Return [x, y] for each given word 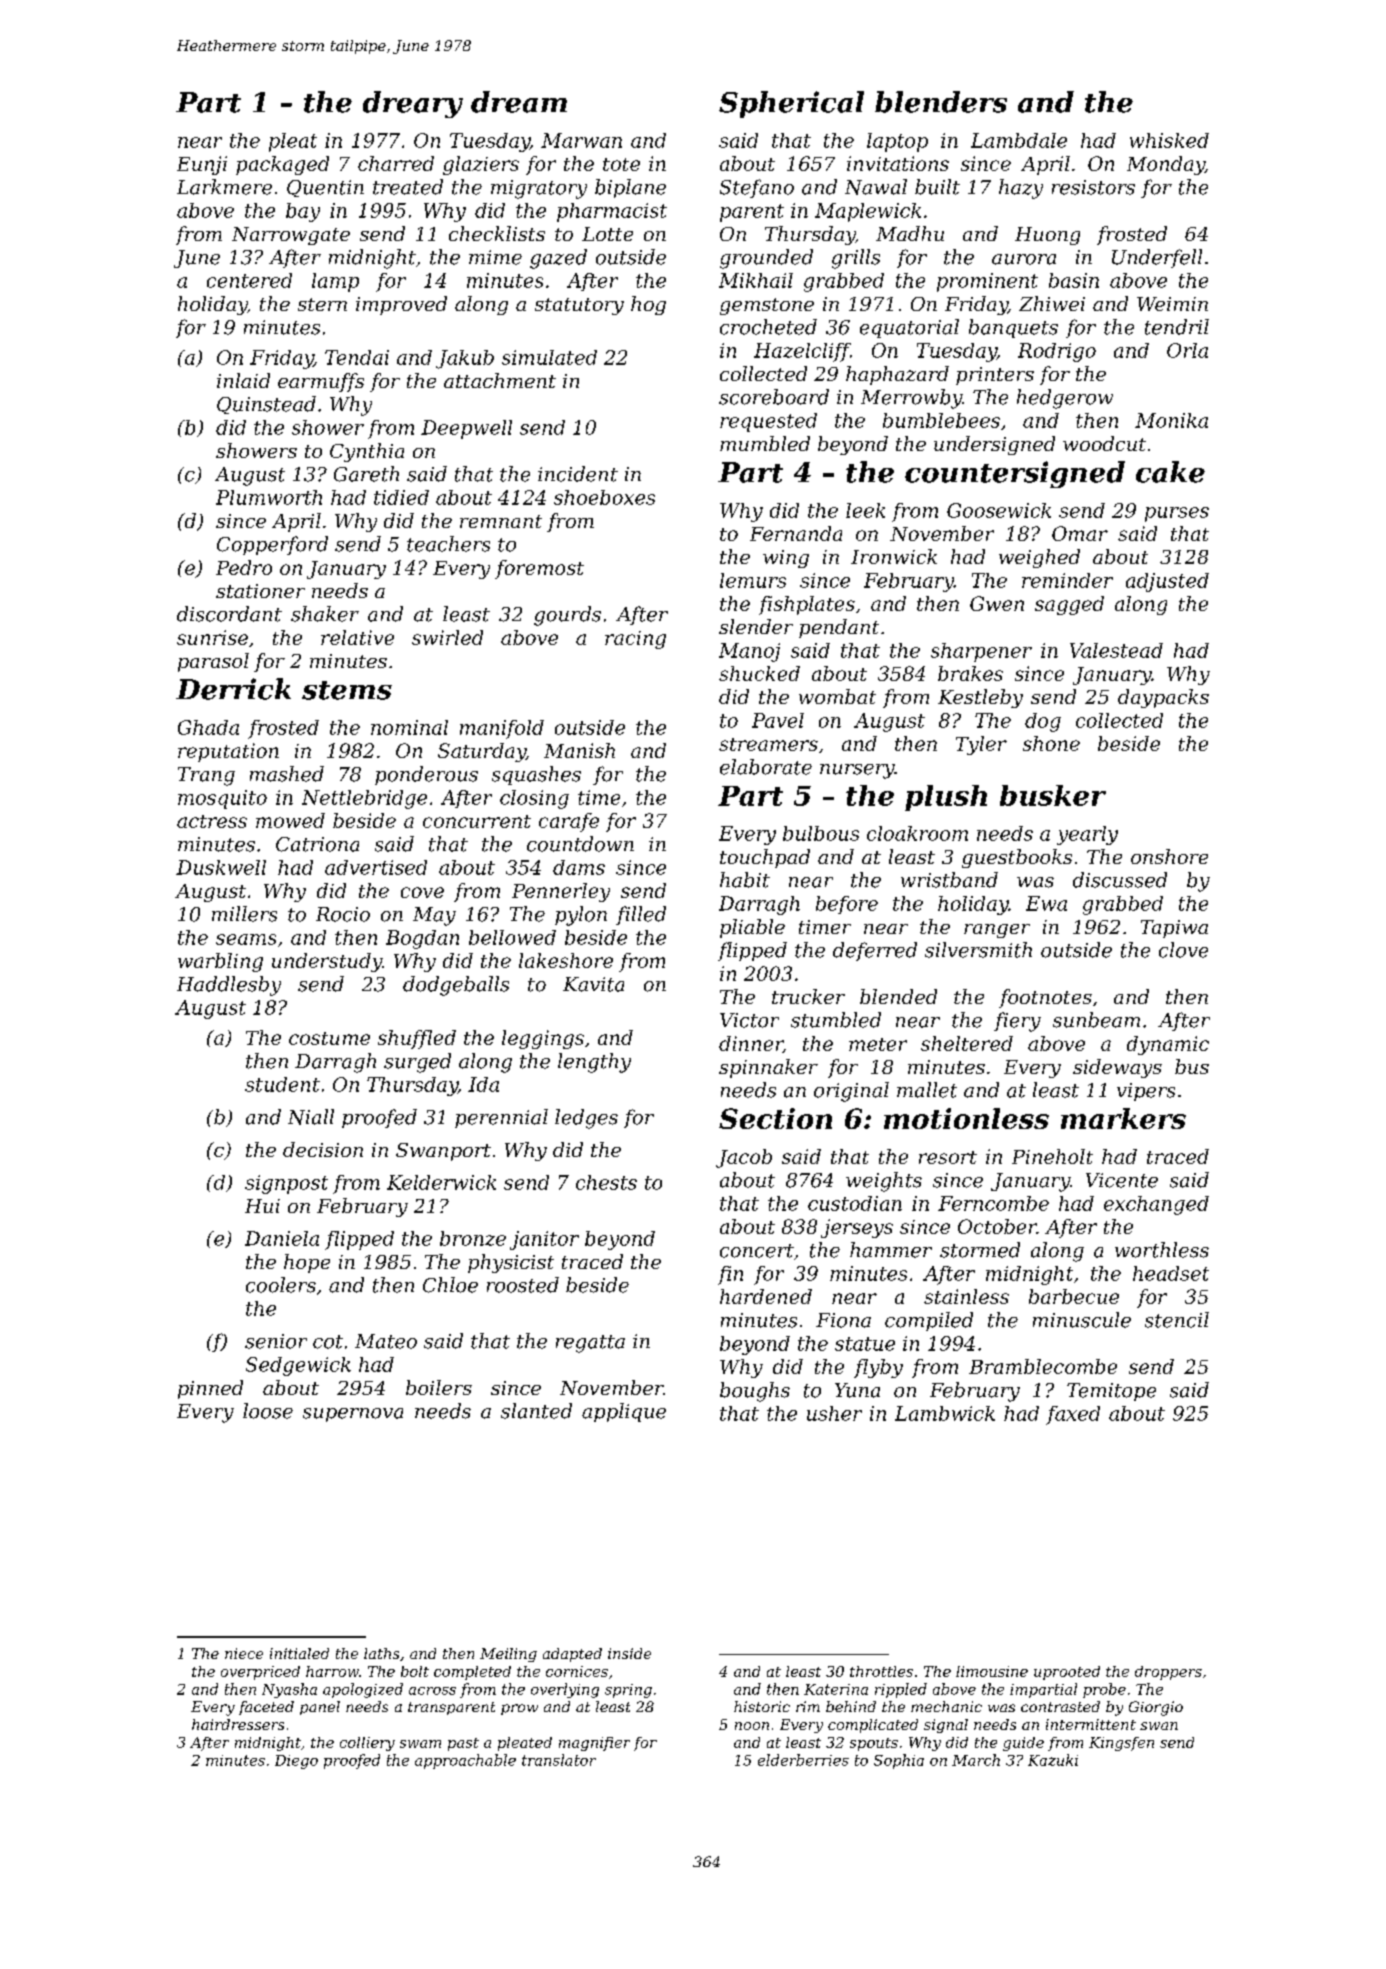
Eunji [202, 165]
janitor [544, 1240]
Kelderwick [441, 1182]
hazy [1021, 189]
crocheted [768, 327]
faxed [1073, 1415]
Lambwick [945, 1413]
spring [628, 1691]
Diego [296, 1762]
